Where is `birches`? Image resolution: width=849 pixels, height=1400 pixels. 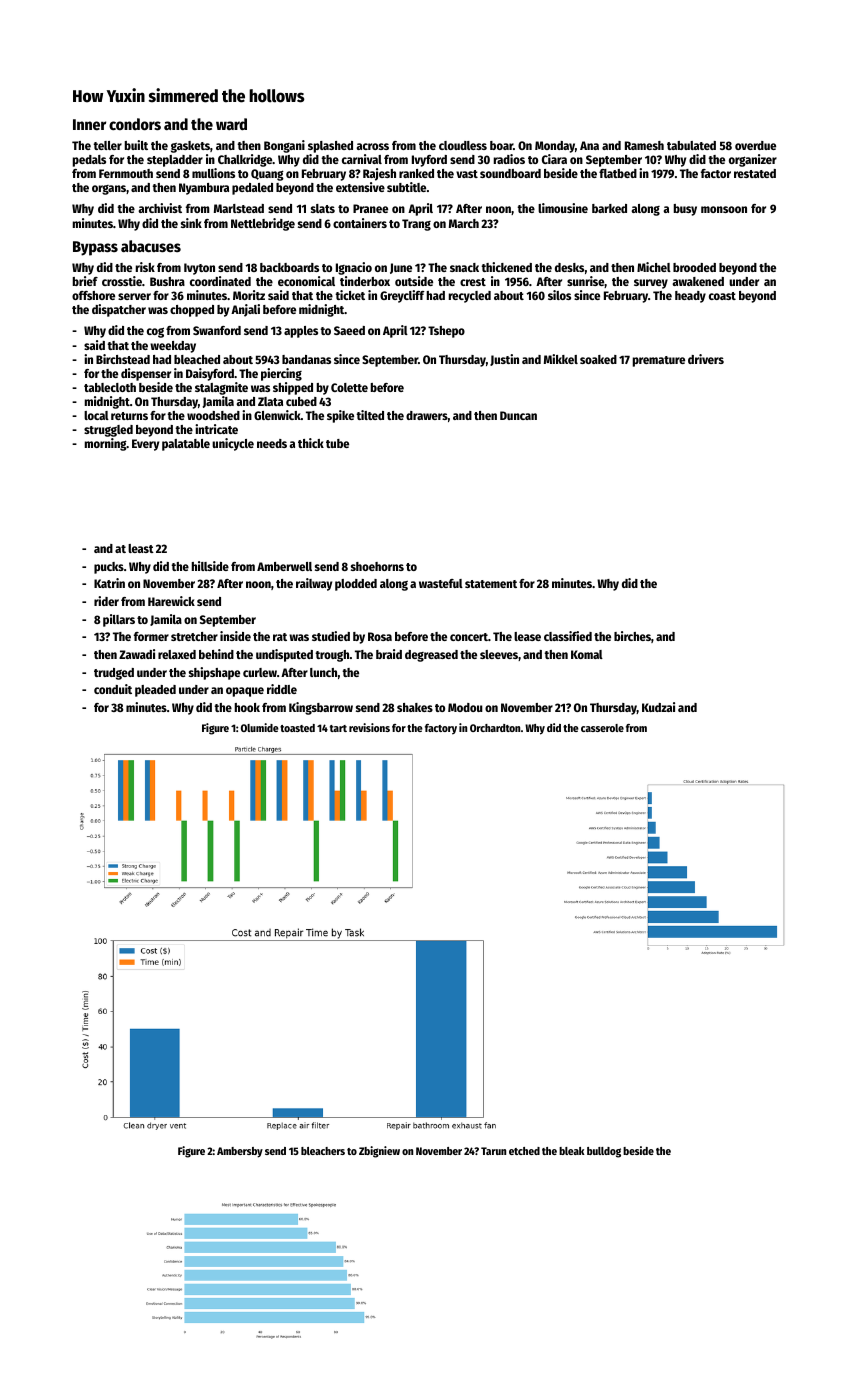
birches is located at coordinates (632, 636).
